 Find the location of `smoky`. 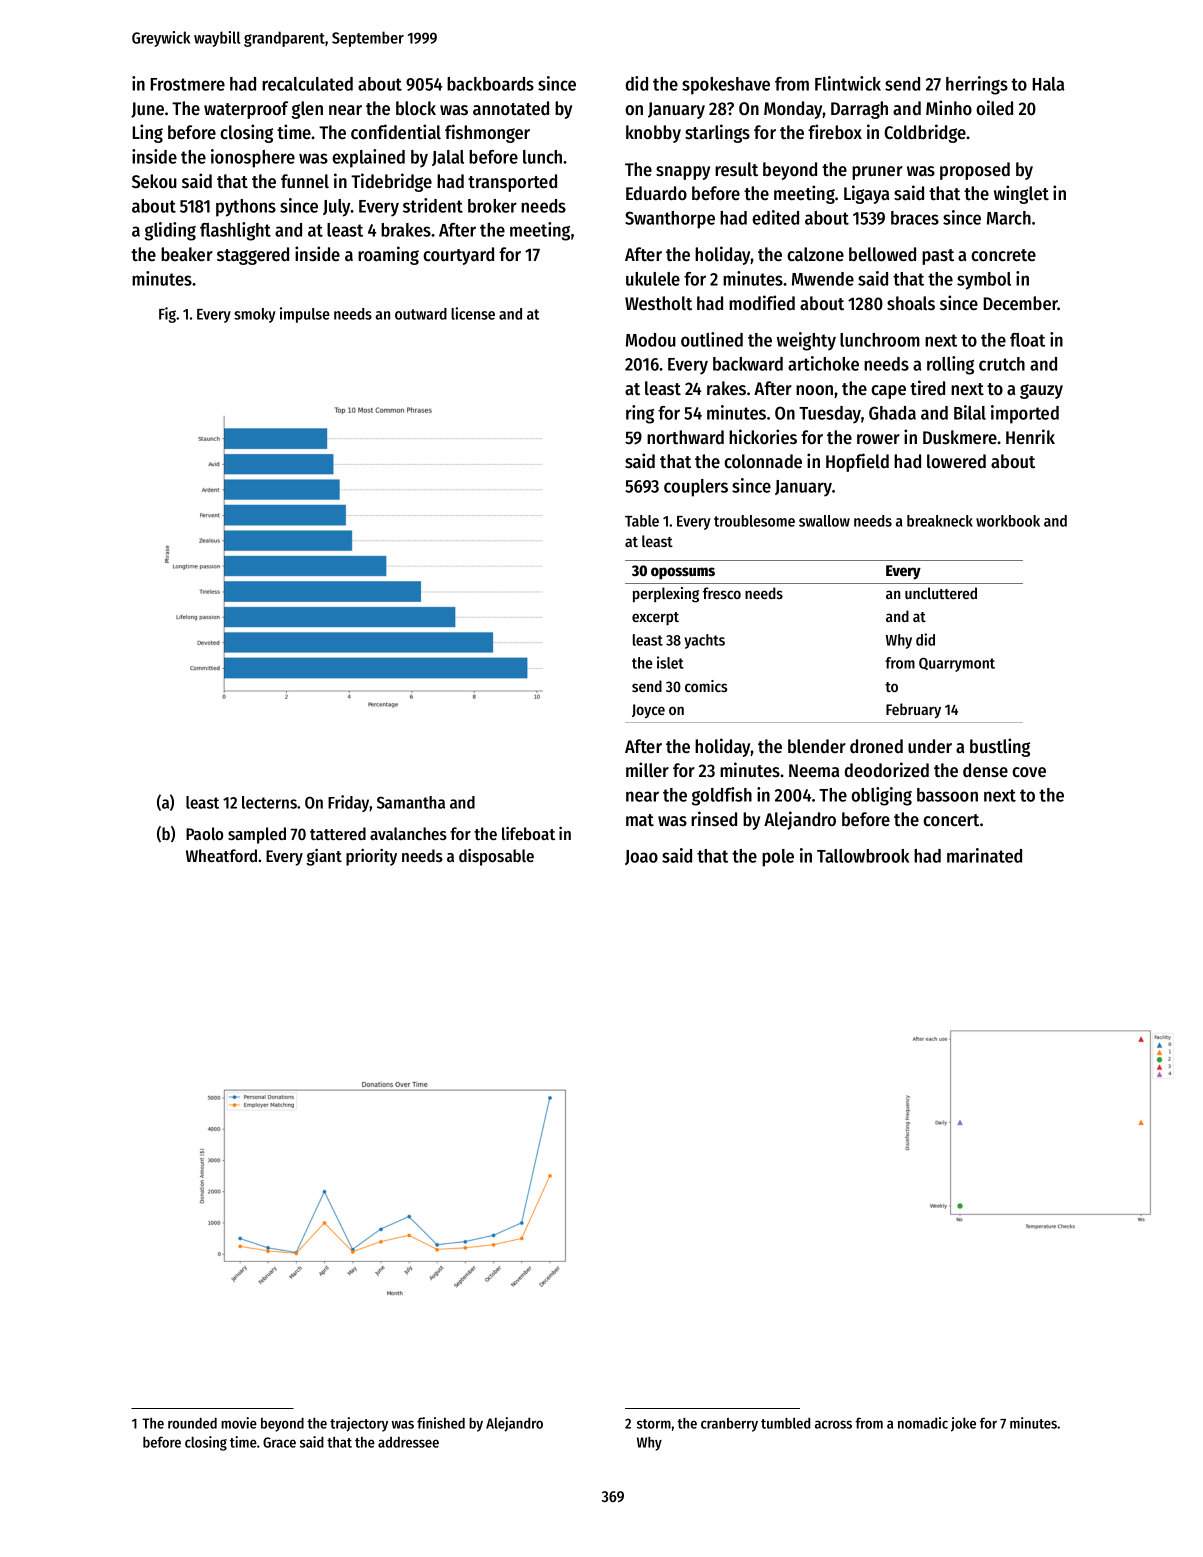

smoky is located at coordinates (255, 315).
